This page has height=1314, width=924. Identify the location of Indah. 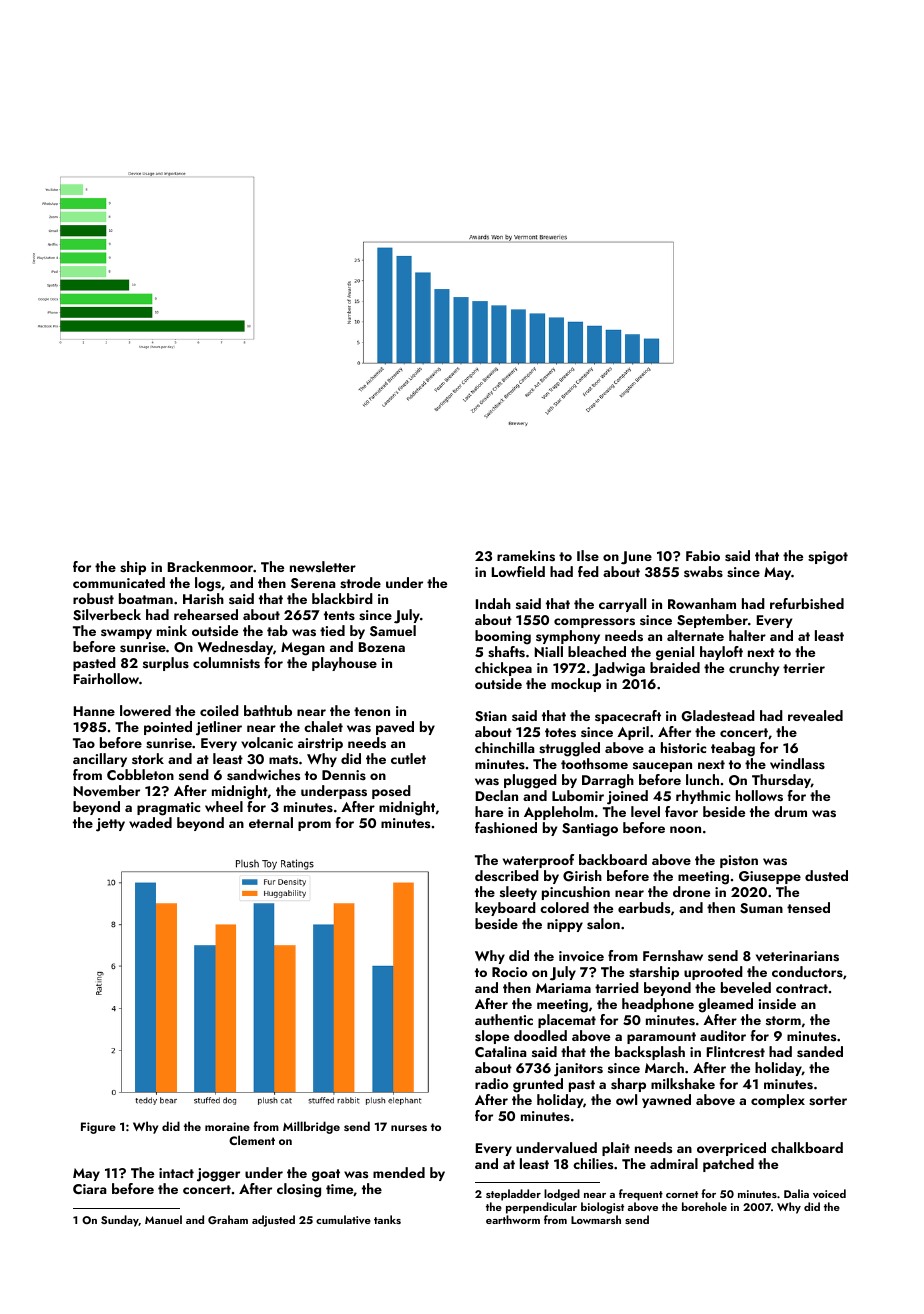
(493, 603).
